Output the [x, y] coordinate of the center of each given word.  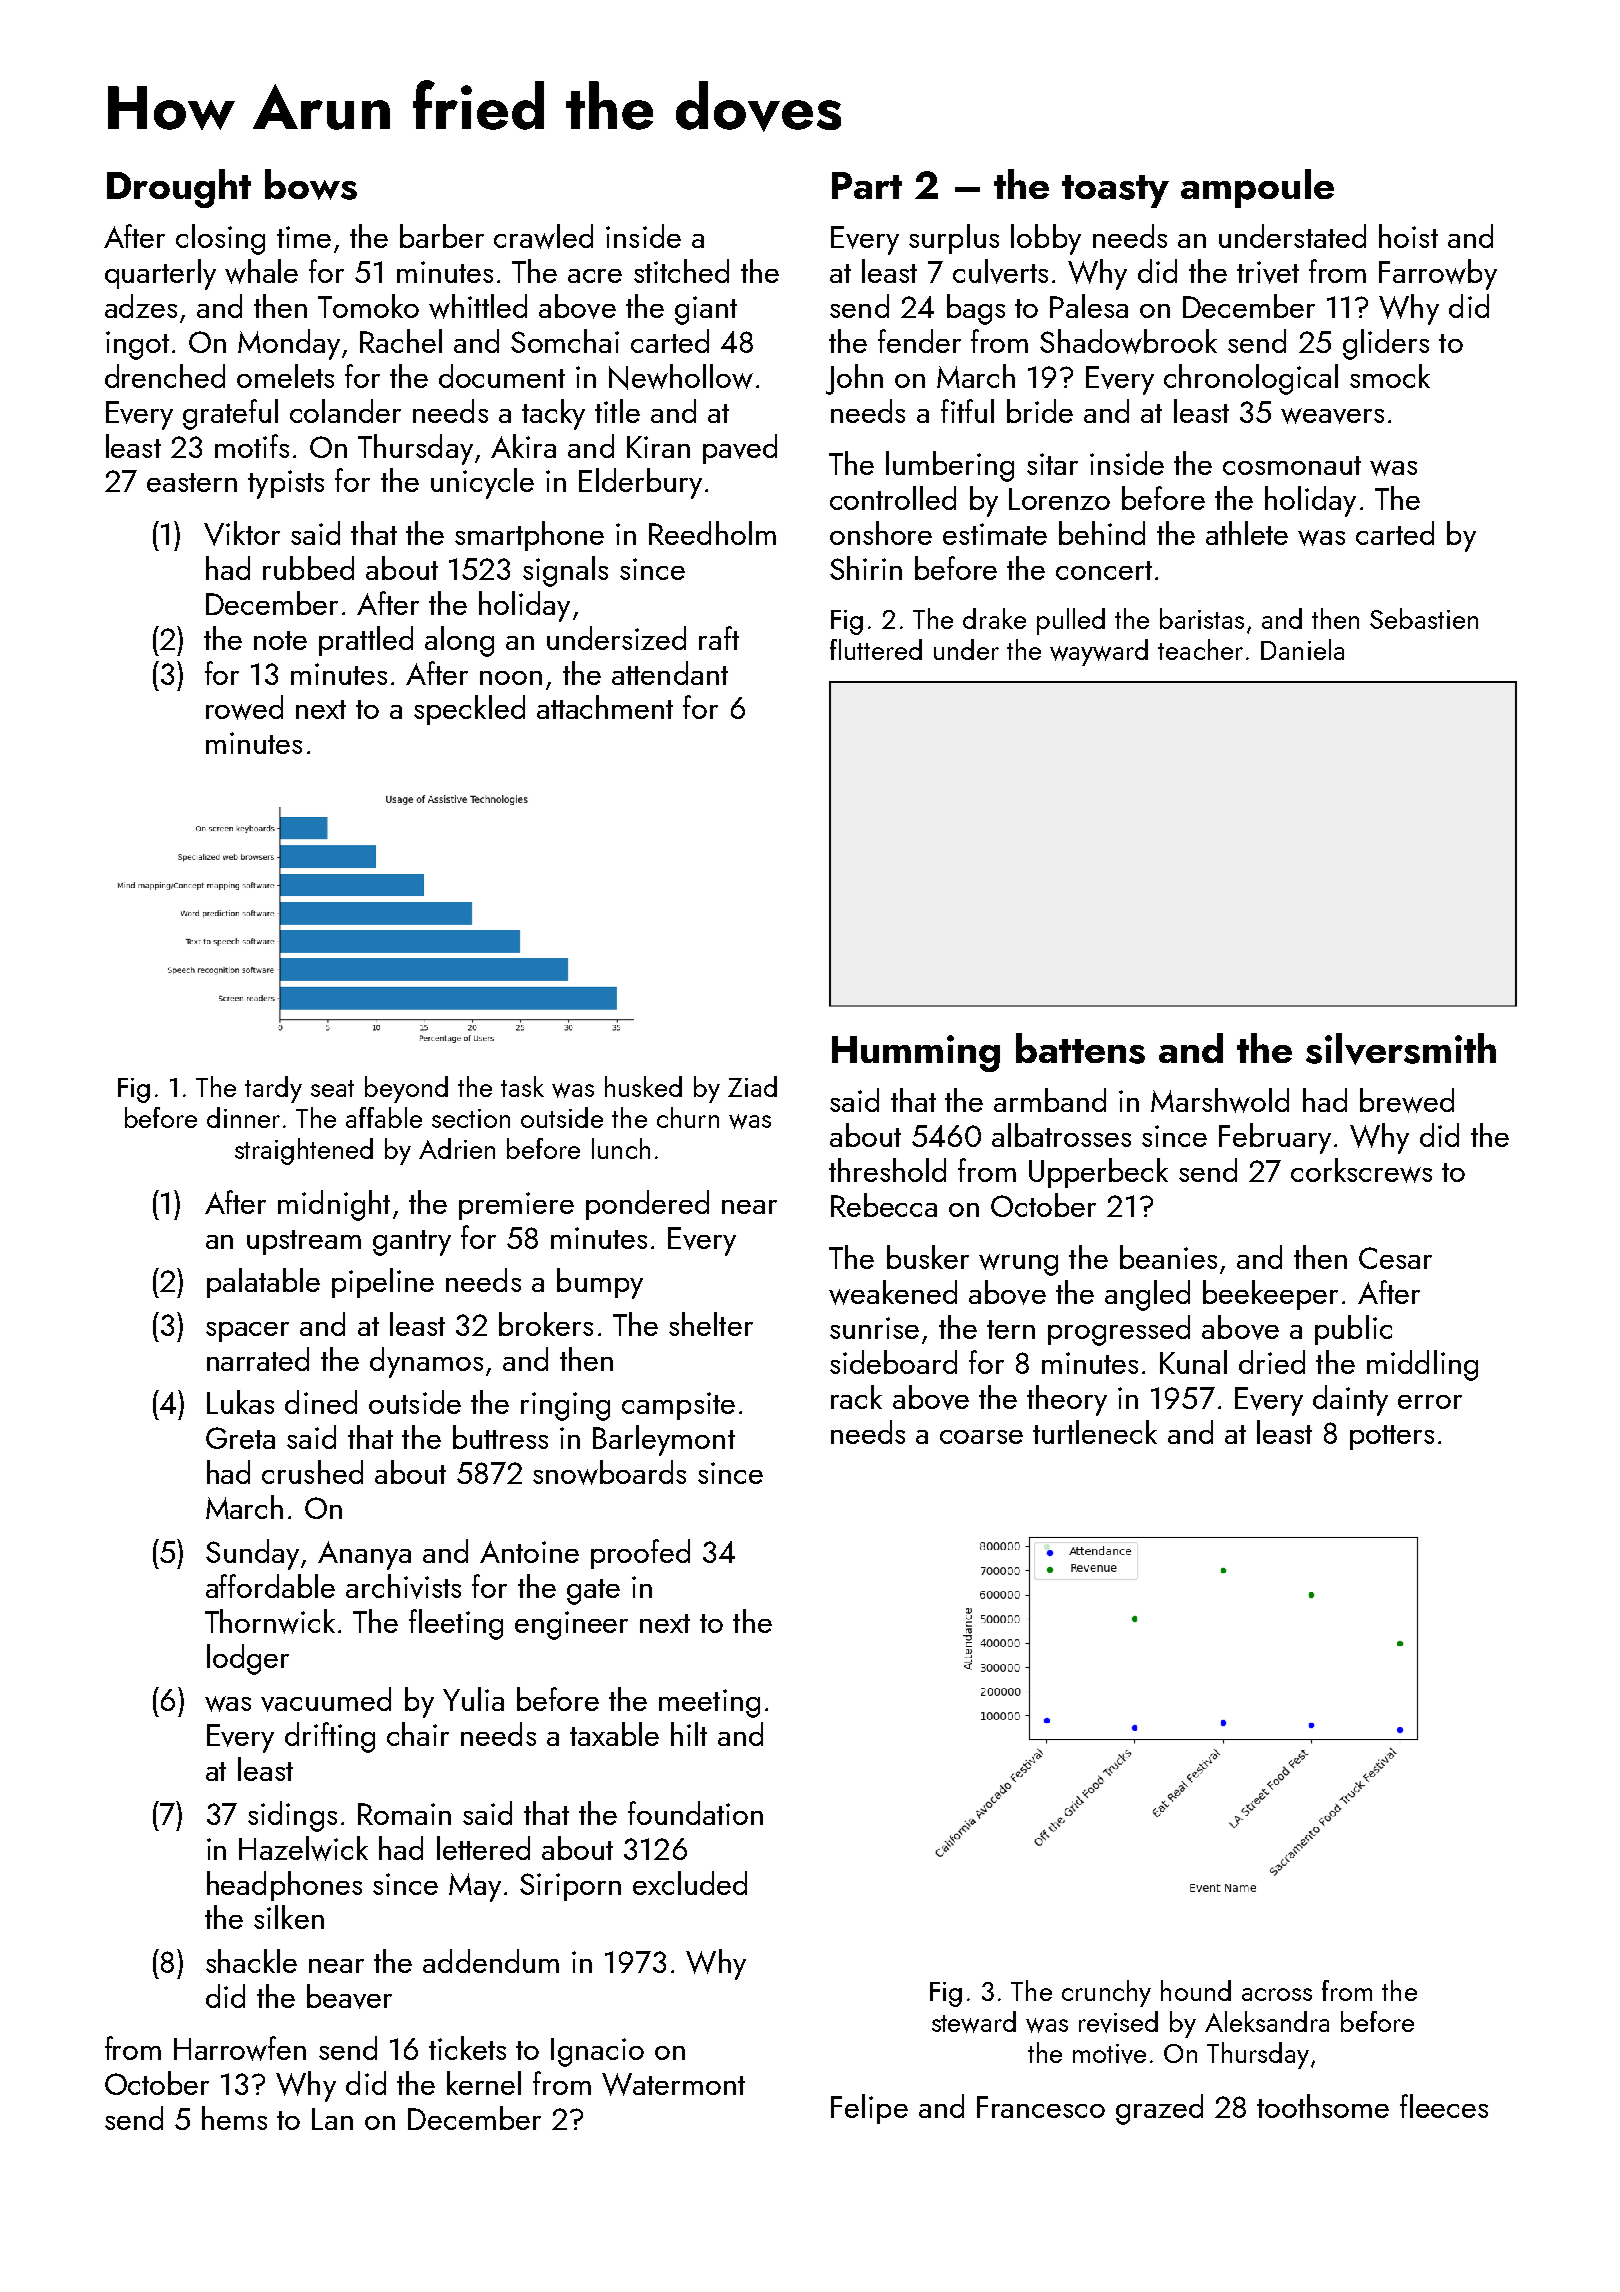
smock [1390, 376]
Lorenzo [1059, 499]
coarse [981, 1437]
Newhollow [681, 377]
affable [384, 1117]
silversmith [1401, 1049]
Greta [240, 1438]
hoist [1408, 236]
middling [1422, 1365]
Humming [916, 1053]
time [304, 237]
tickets [467, 2048]
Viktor [242, 533]
